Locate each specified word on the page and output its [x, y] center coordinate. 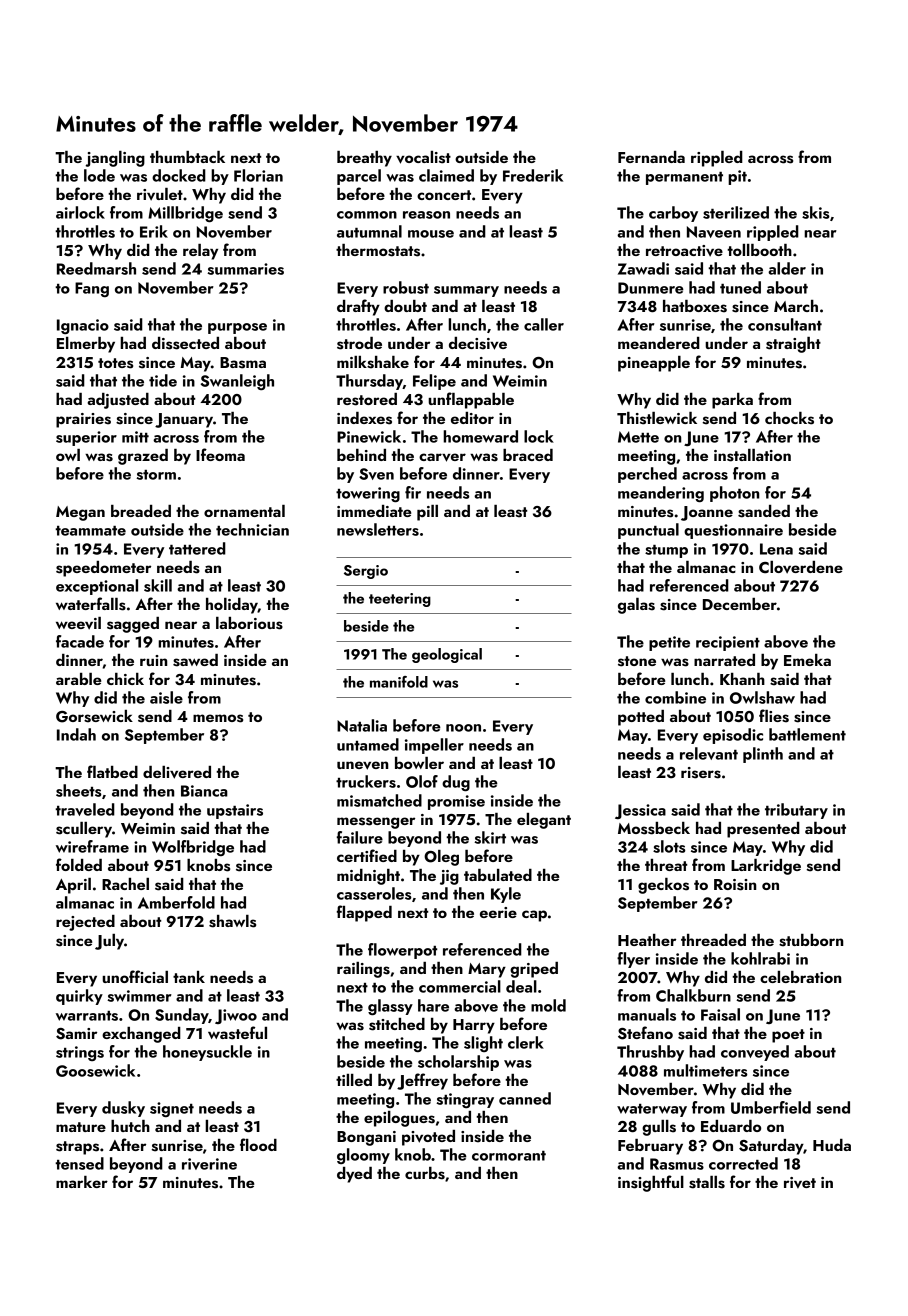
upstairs [235, 811]
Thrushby [650, 1053]
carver [442, 457]
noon [463, 728]
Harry [474, 1026]
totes [115, 363]
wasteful [237, 1033]
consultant [785, 324]
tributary [796, 811]
